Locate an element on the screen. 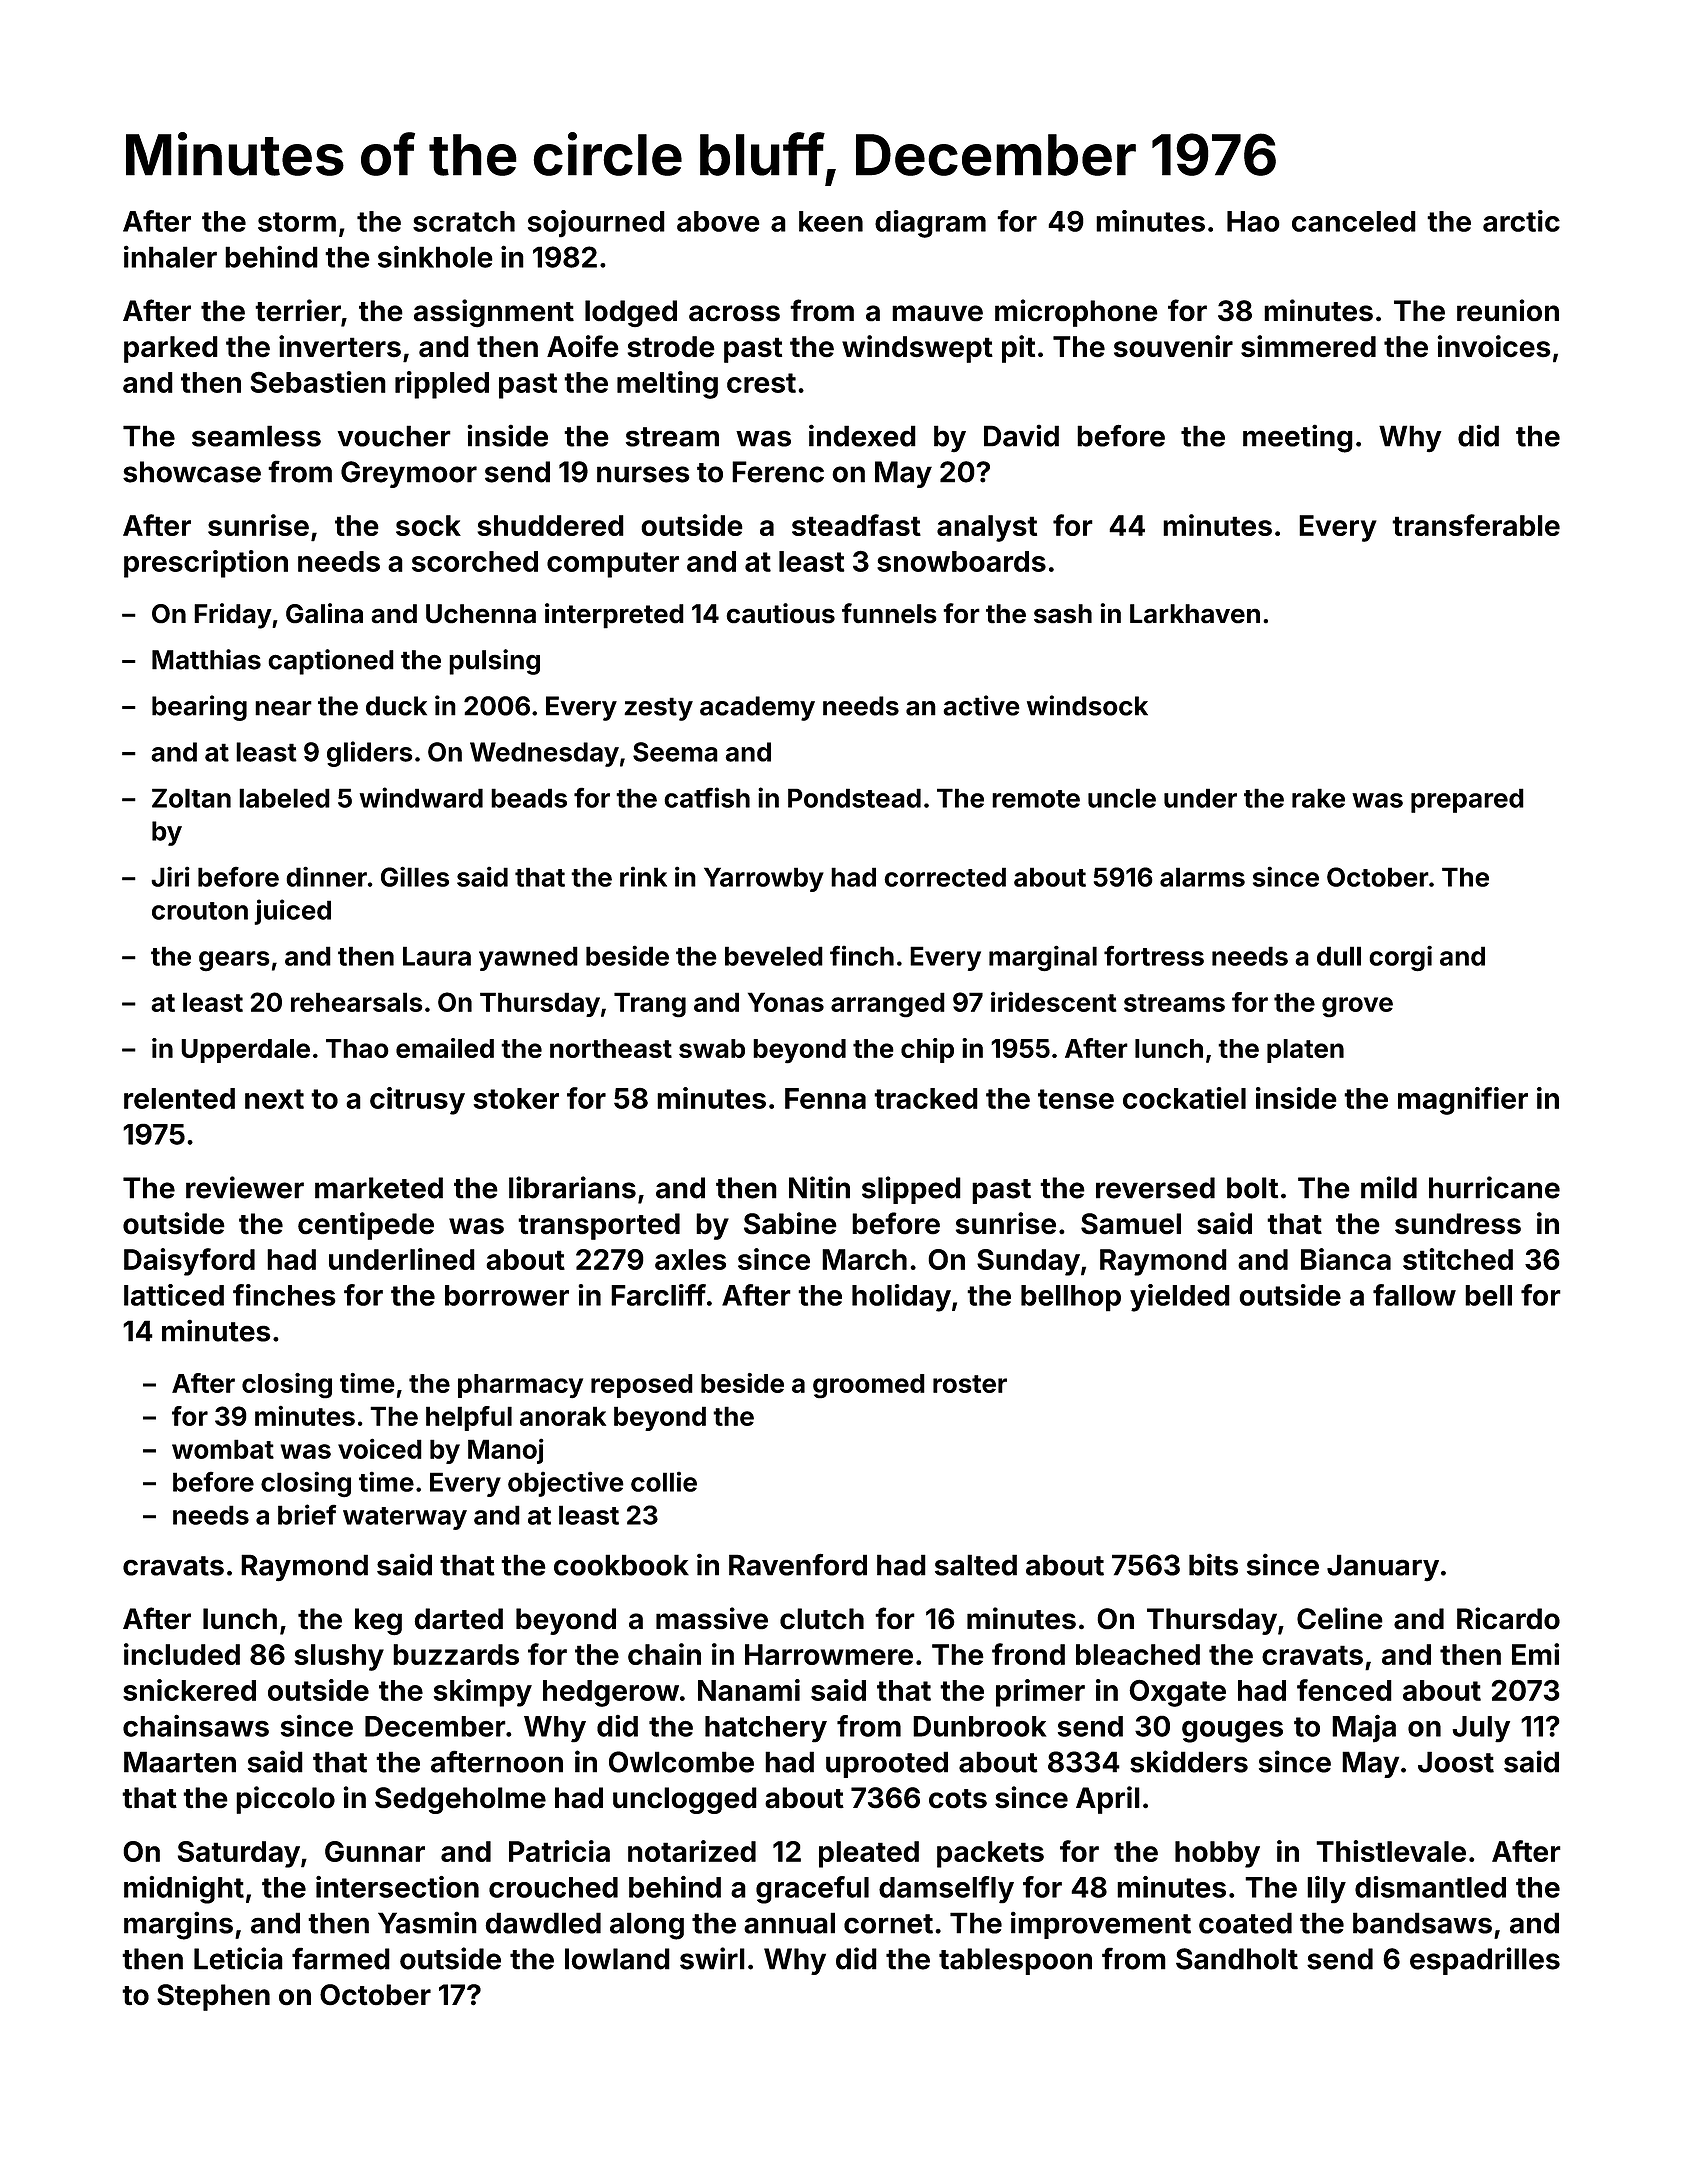 Image resolution: width=1683 pixels, height=2178 pixels. scratch is located at coordinates (464, 221).
